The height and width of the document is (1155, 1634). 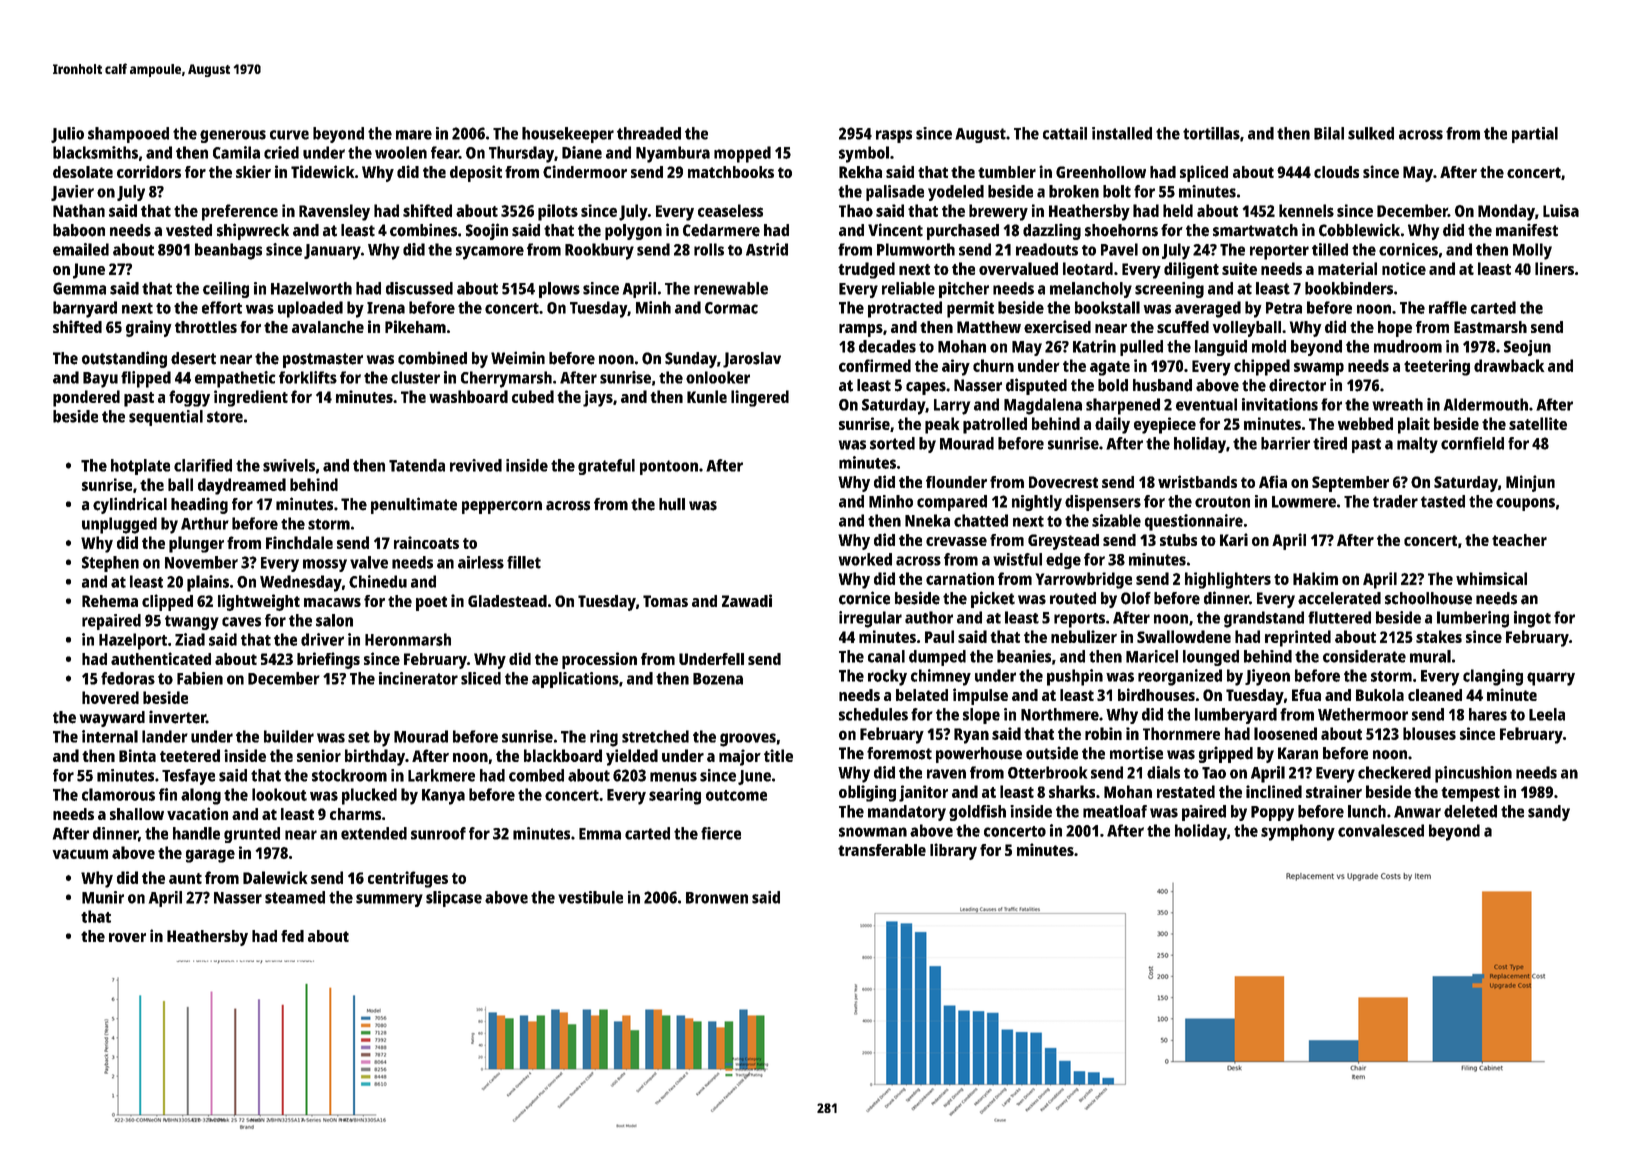 I want to click on Dalewick, so click(x=275, y=877).
